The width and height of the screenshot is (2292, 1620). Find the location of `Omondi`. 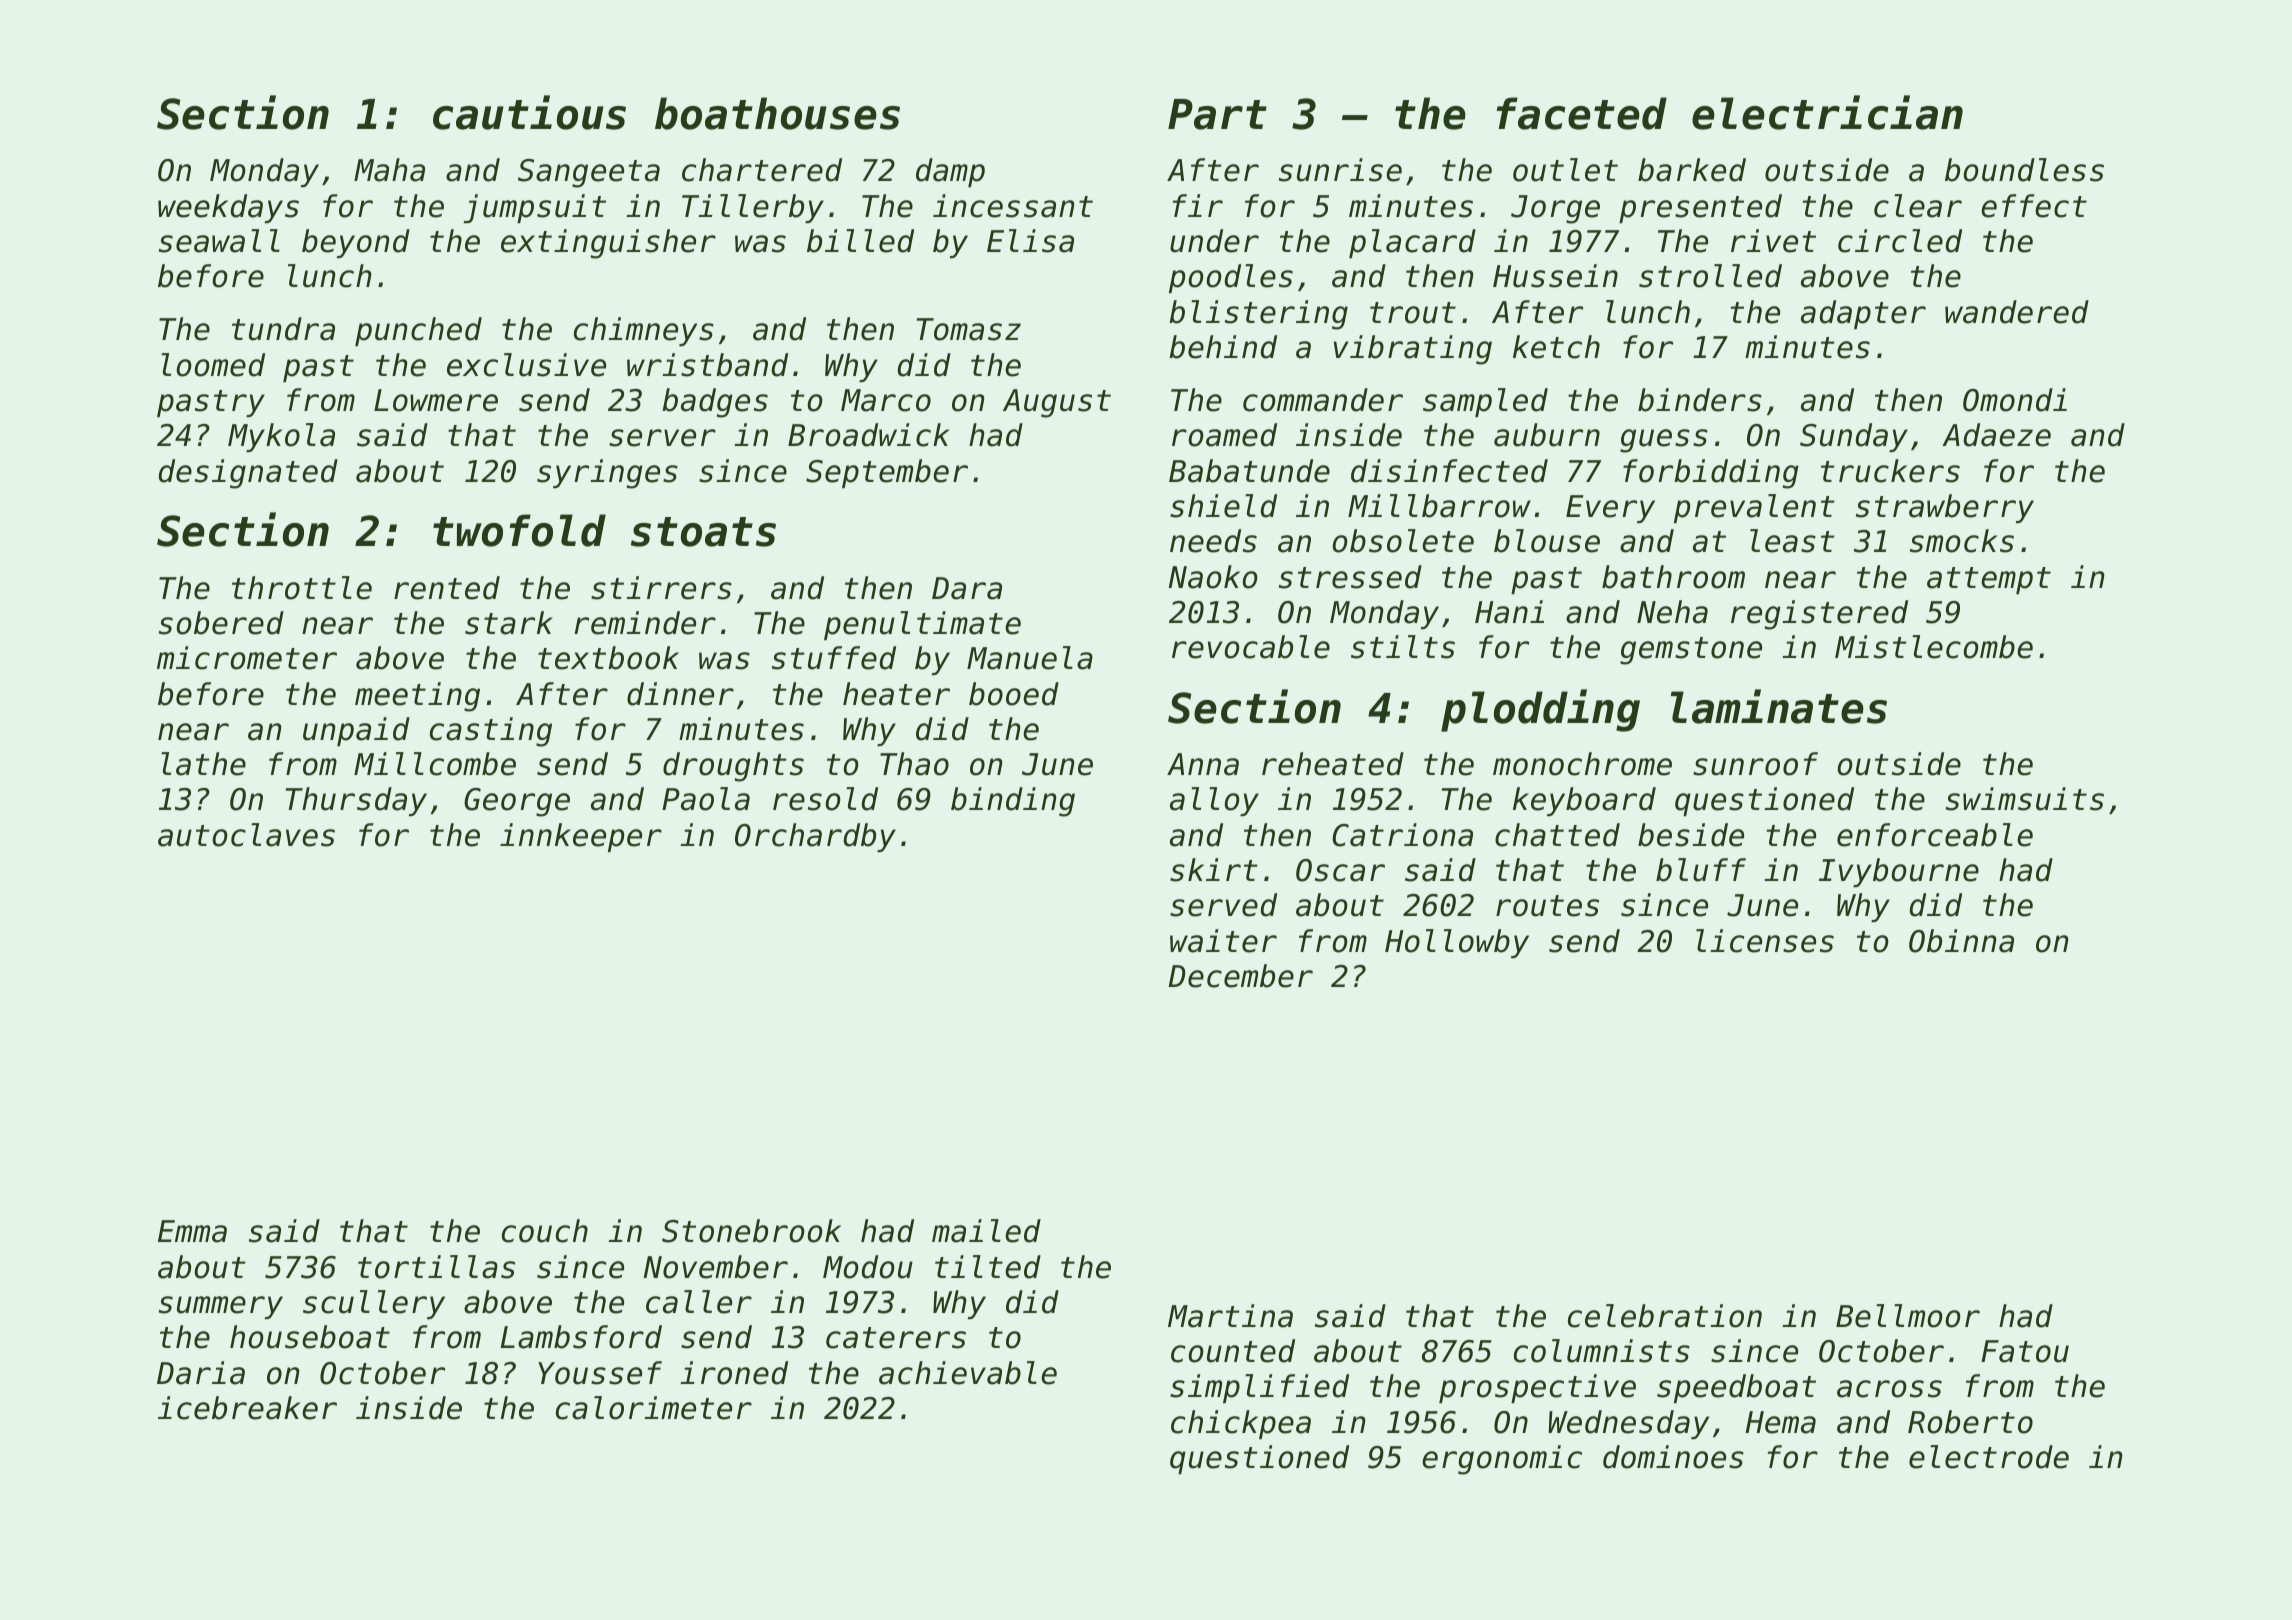

Omondi is located at coordinates (2015, 400).
